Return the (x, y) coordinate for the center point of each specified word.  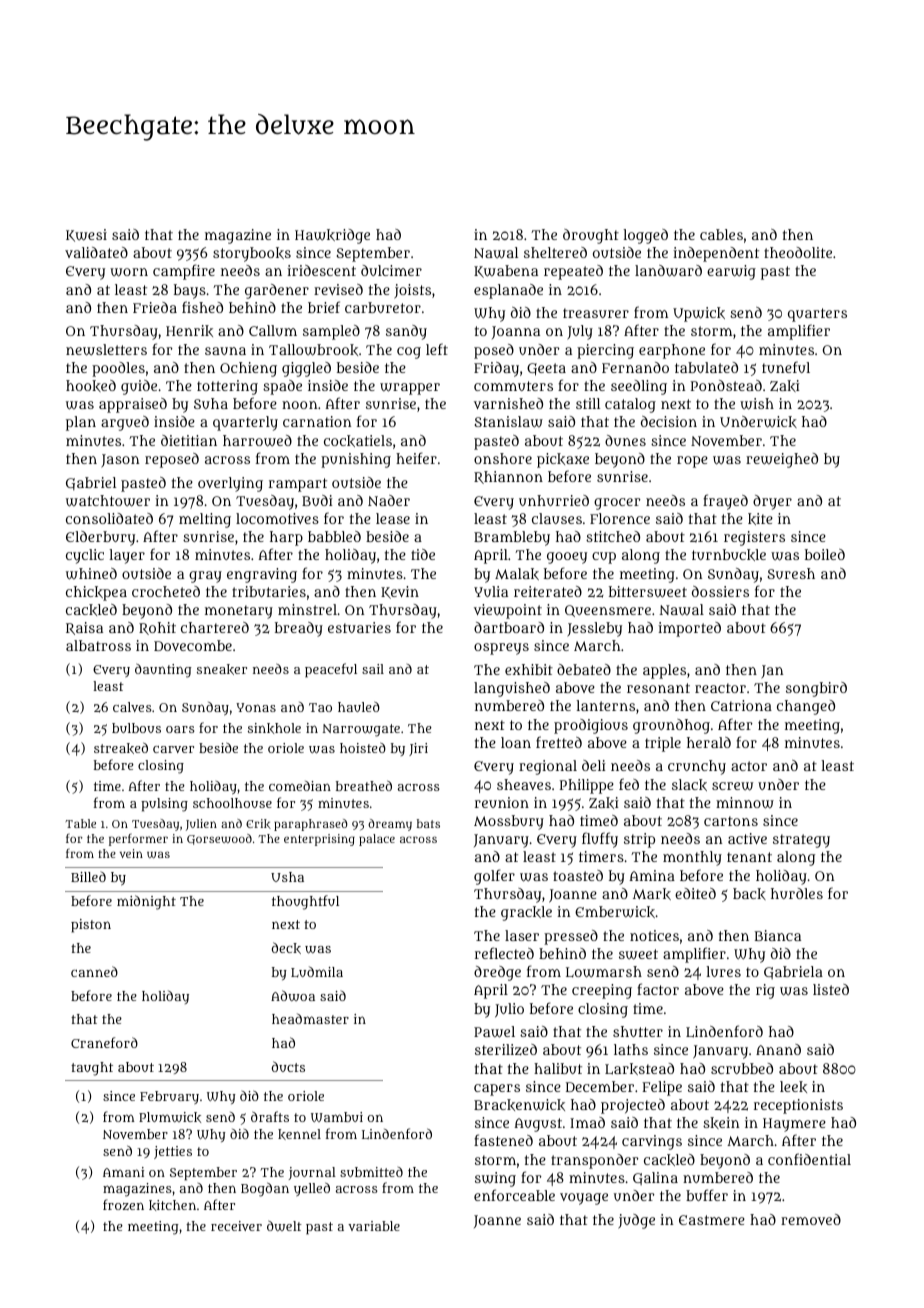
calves (132, 707)
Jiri (418, 749)
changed (806, 707)
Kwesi (86, 235)
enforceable (514, 1195)
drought (591, 236)
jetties (173, 1152)
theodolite (798, 252)
